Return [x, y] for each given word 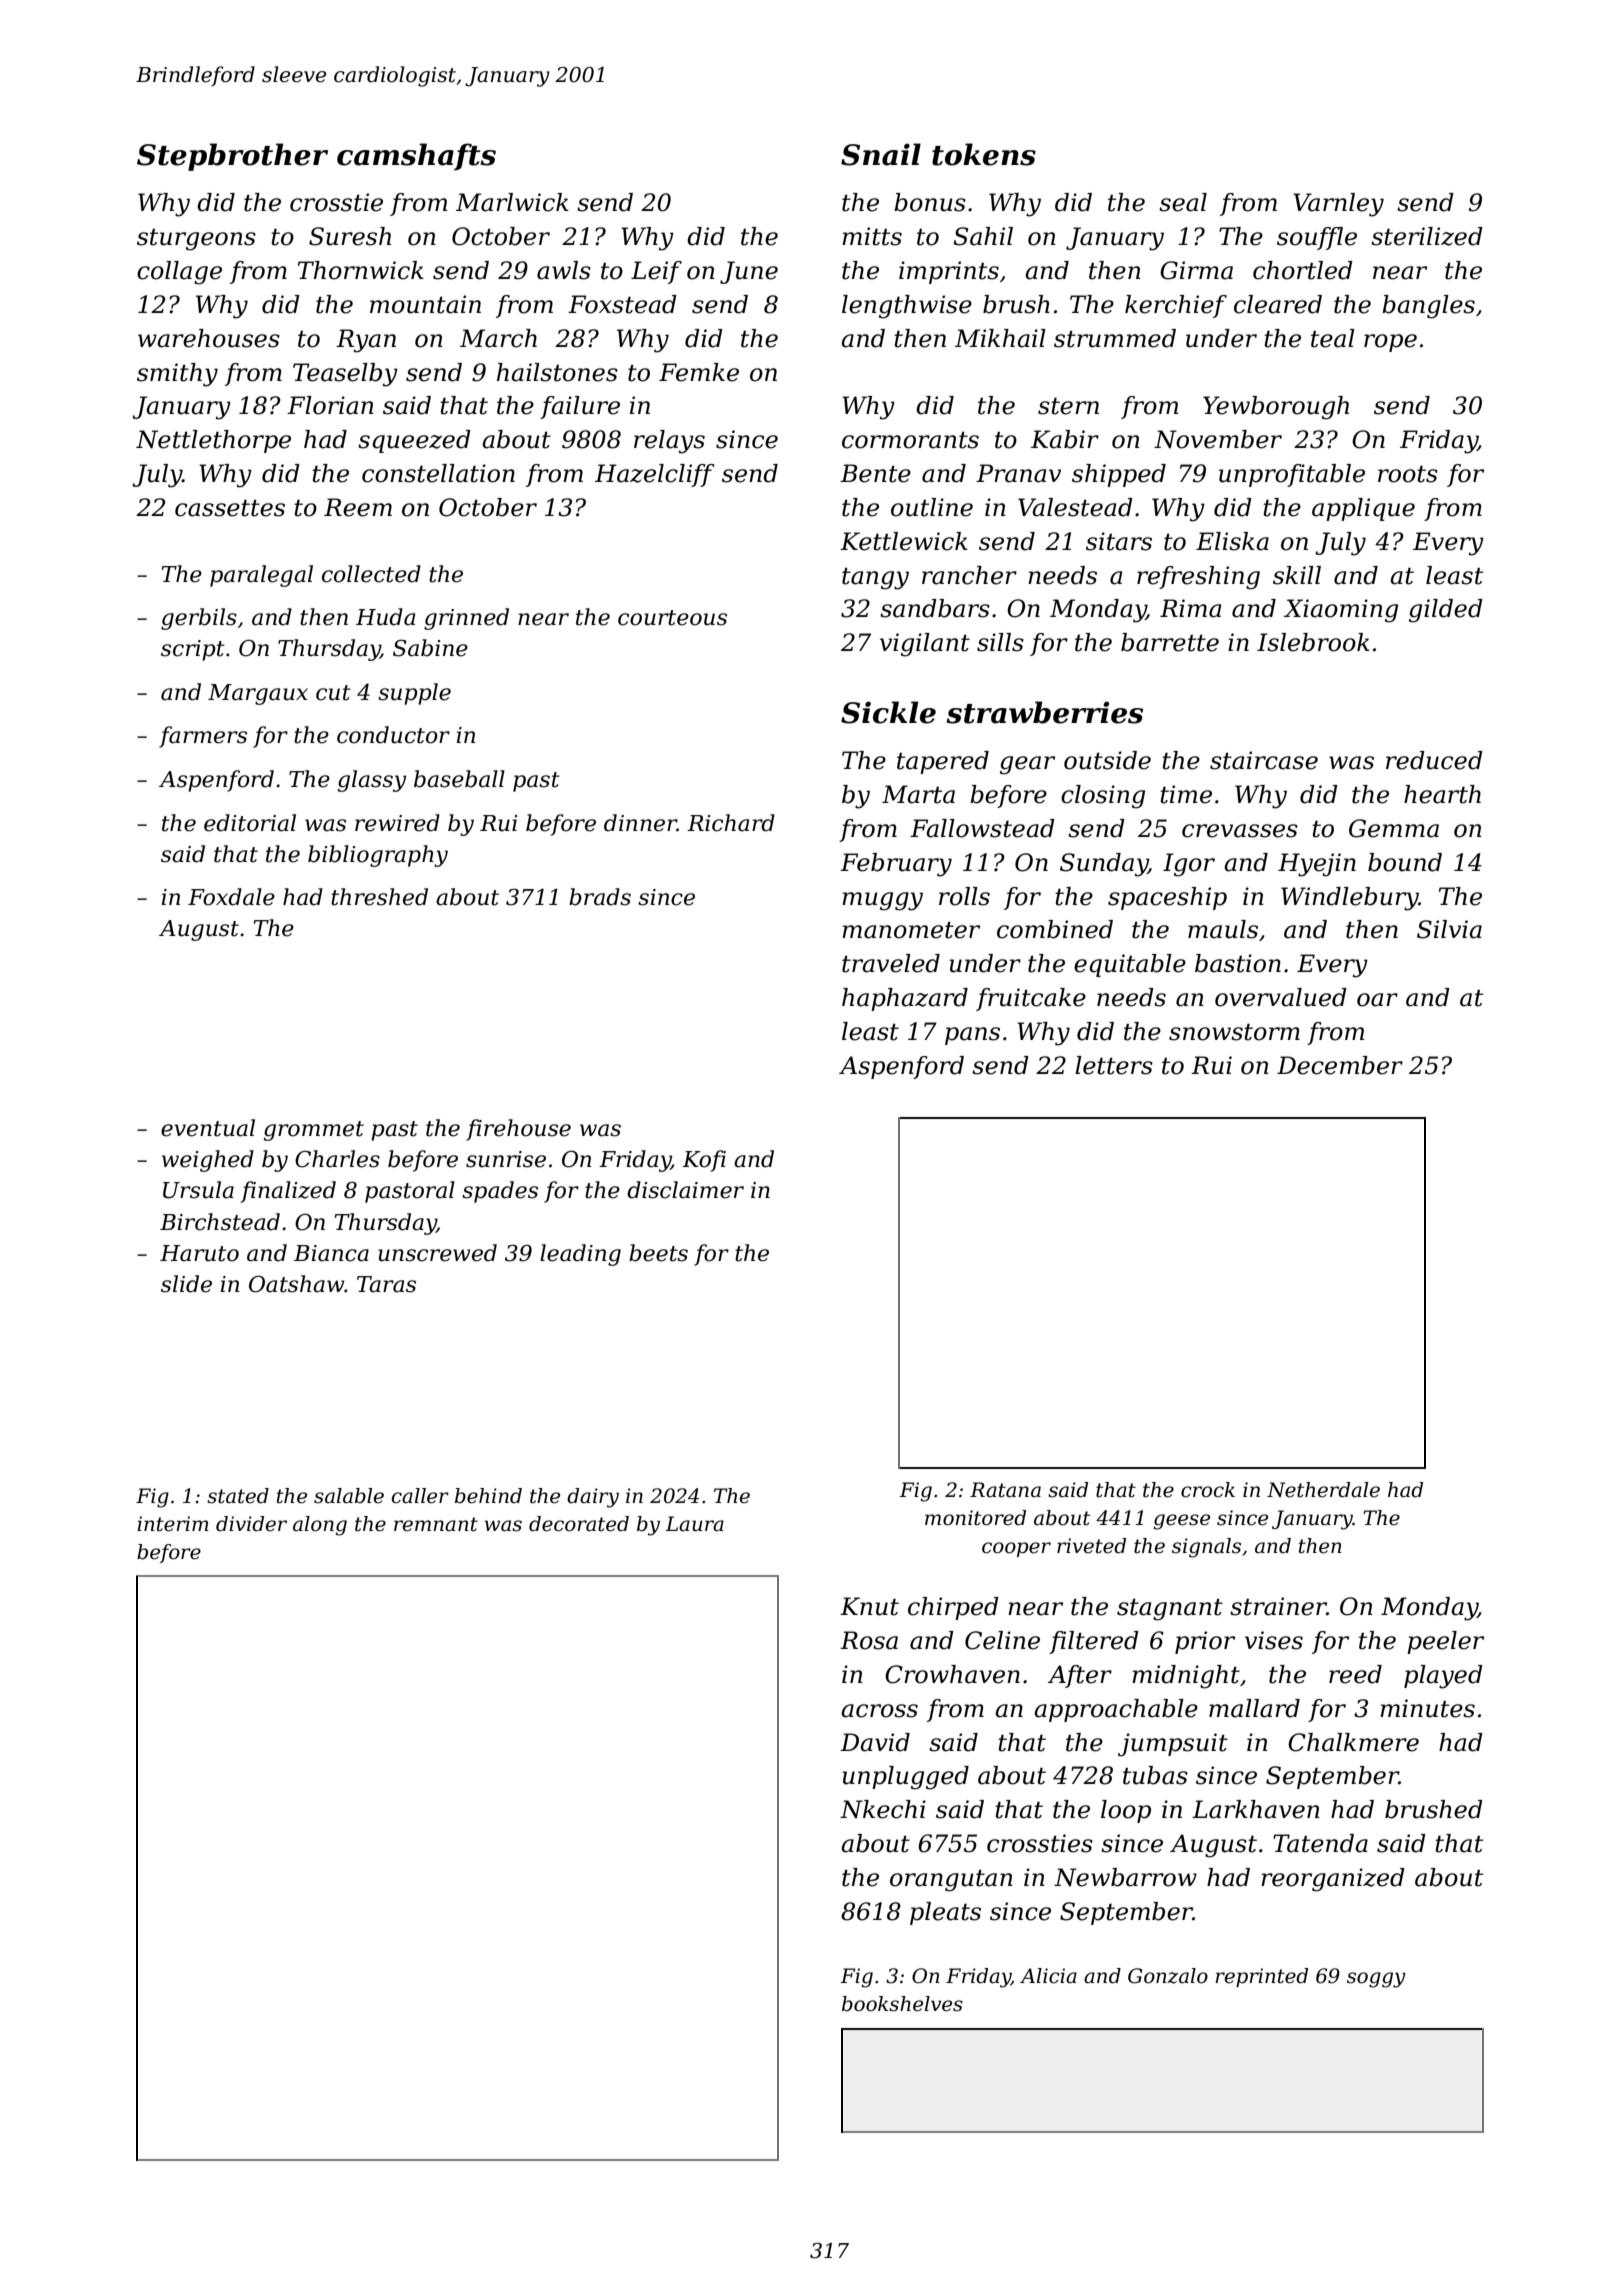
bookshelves [902, 2004]
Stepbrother [232, 157]
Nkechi [883, 1809]
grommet [314, 1131]
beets [658, 1253]
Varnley [1338, 205]
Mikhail [1000, 338]
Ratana [1005, 1490]
